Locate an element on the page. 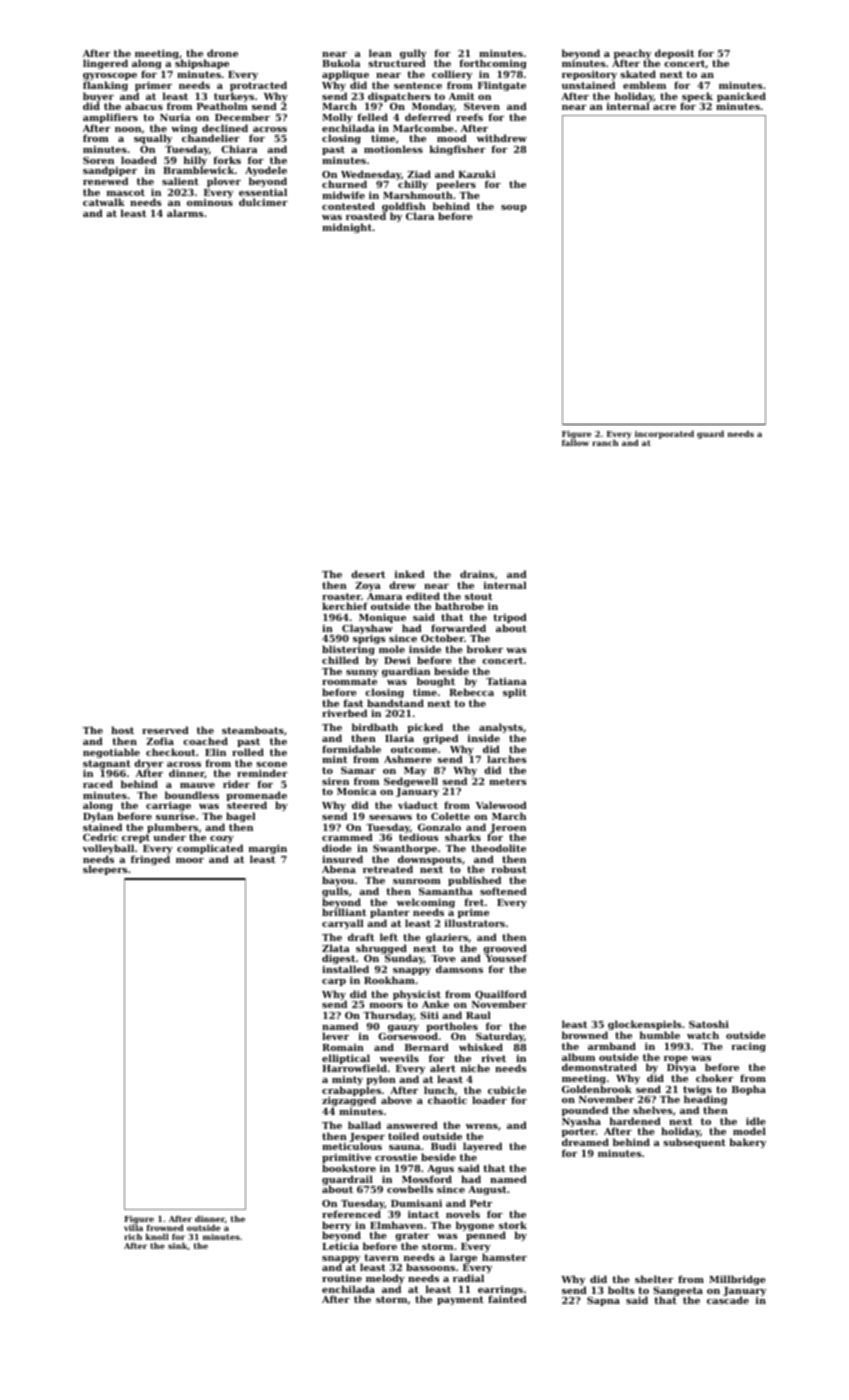 This page has width=849, height=1400. amplifiers is located at coordinates (110, 118).
